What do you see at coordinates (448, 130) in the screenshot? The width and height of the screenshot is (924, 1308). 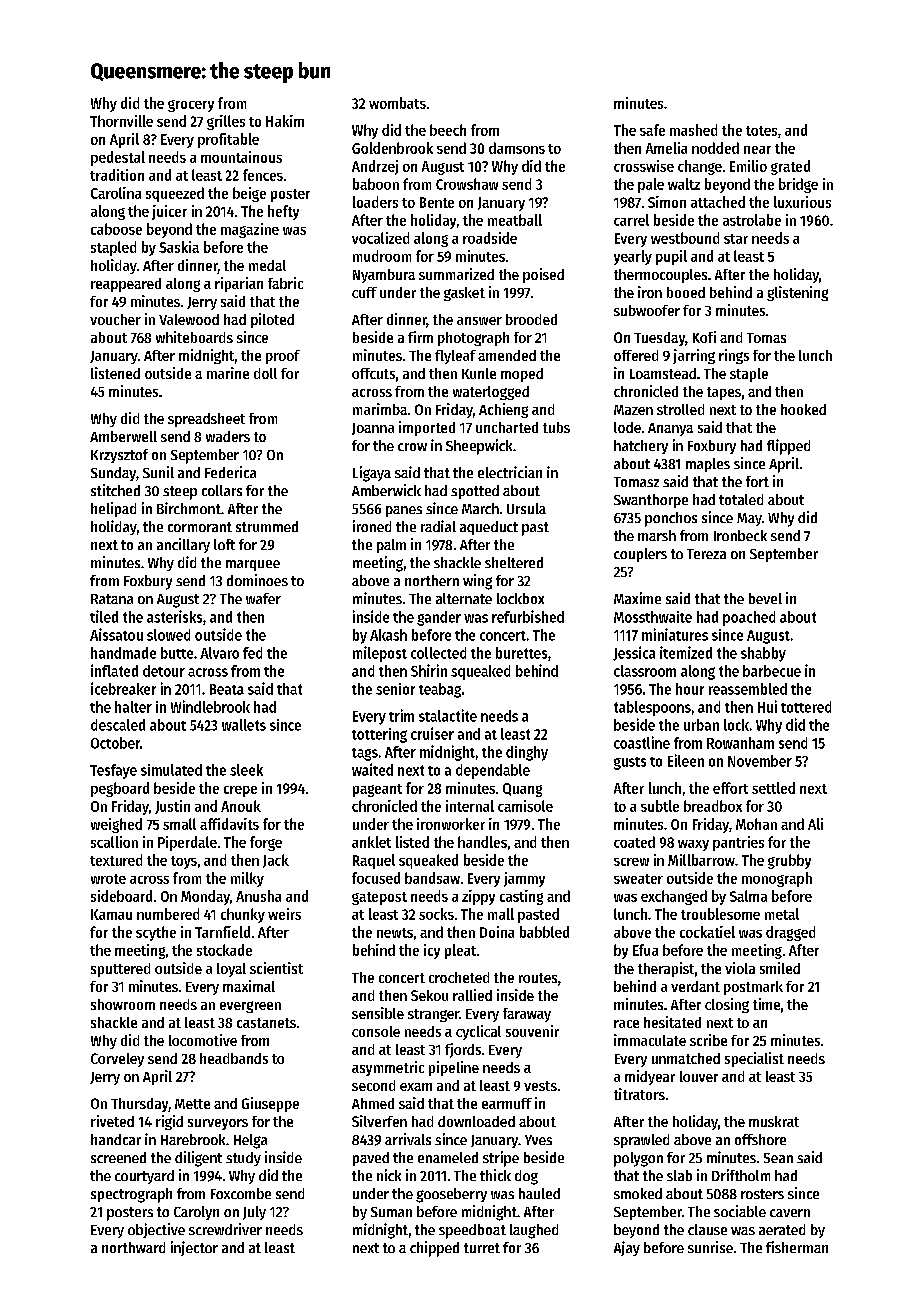 I see `beech` at bounding box center [448, 130].
